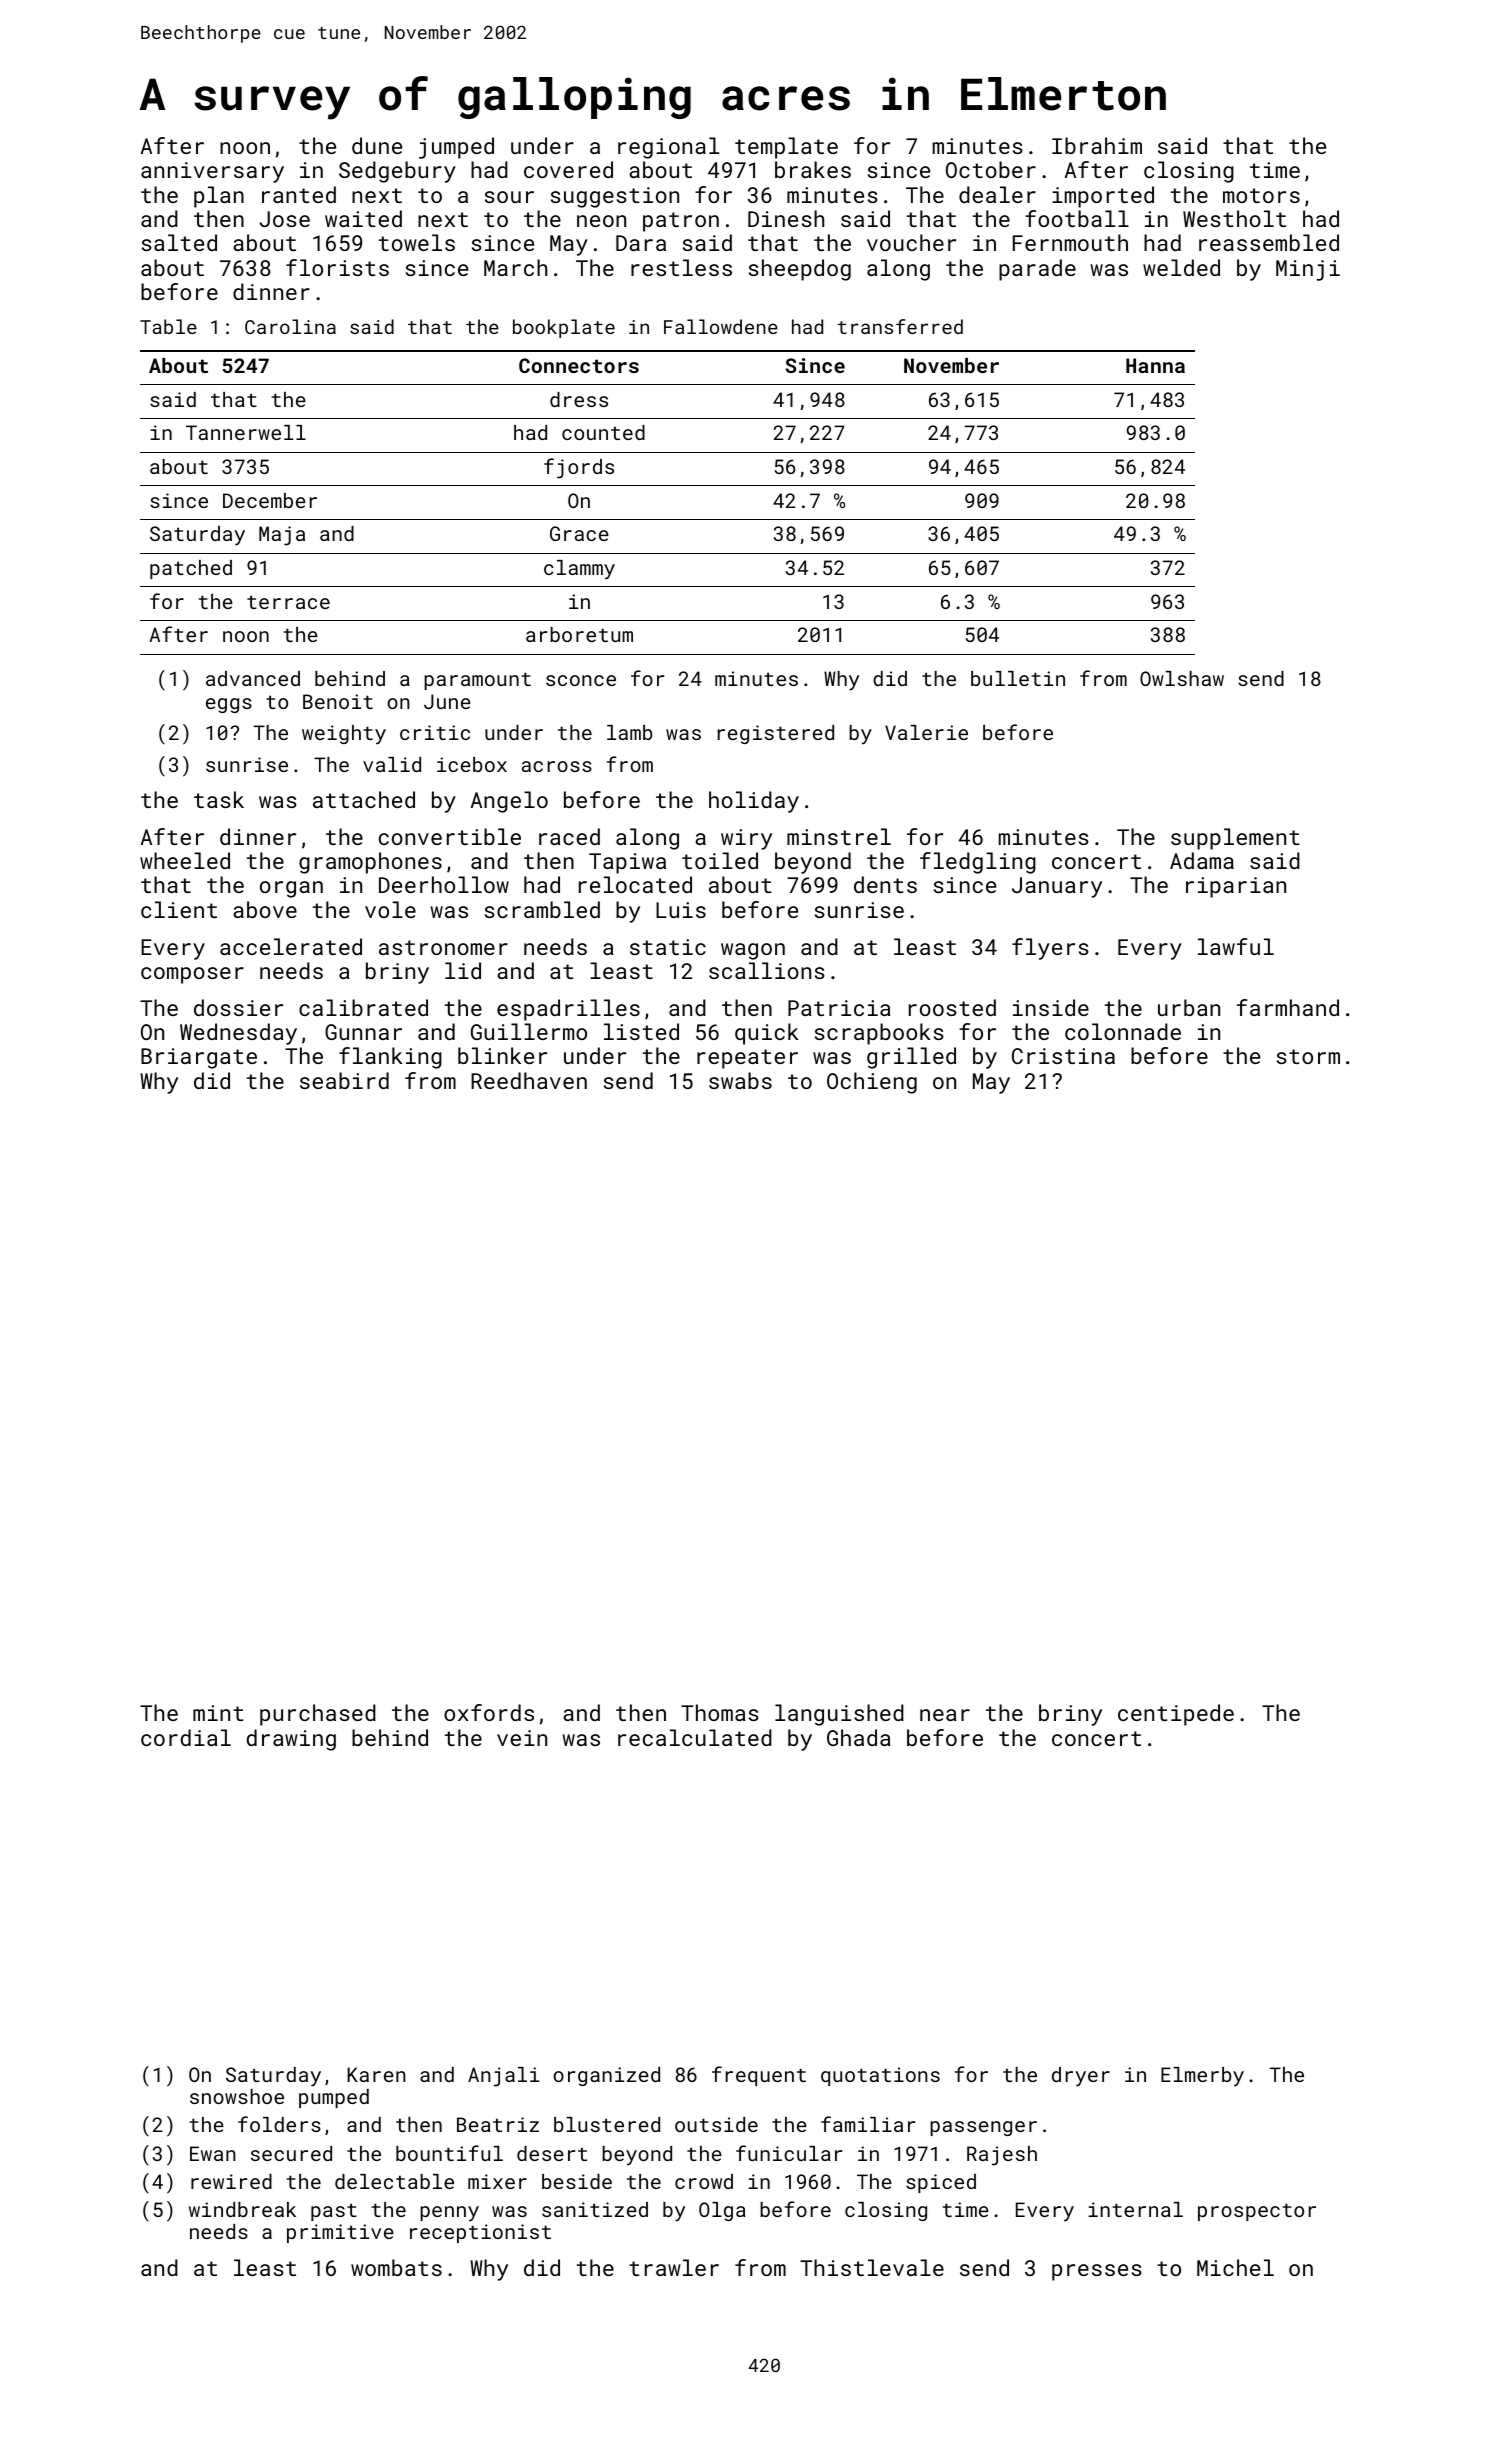 The image size is (1496, 2464). I want to click on Owlshaw, so click(1182, 678).
